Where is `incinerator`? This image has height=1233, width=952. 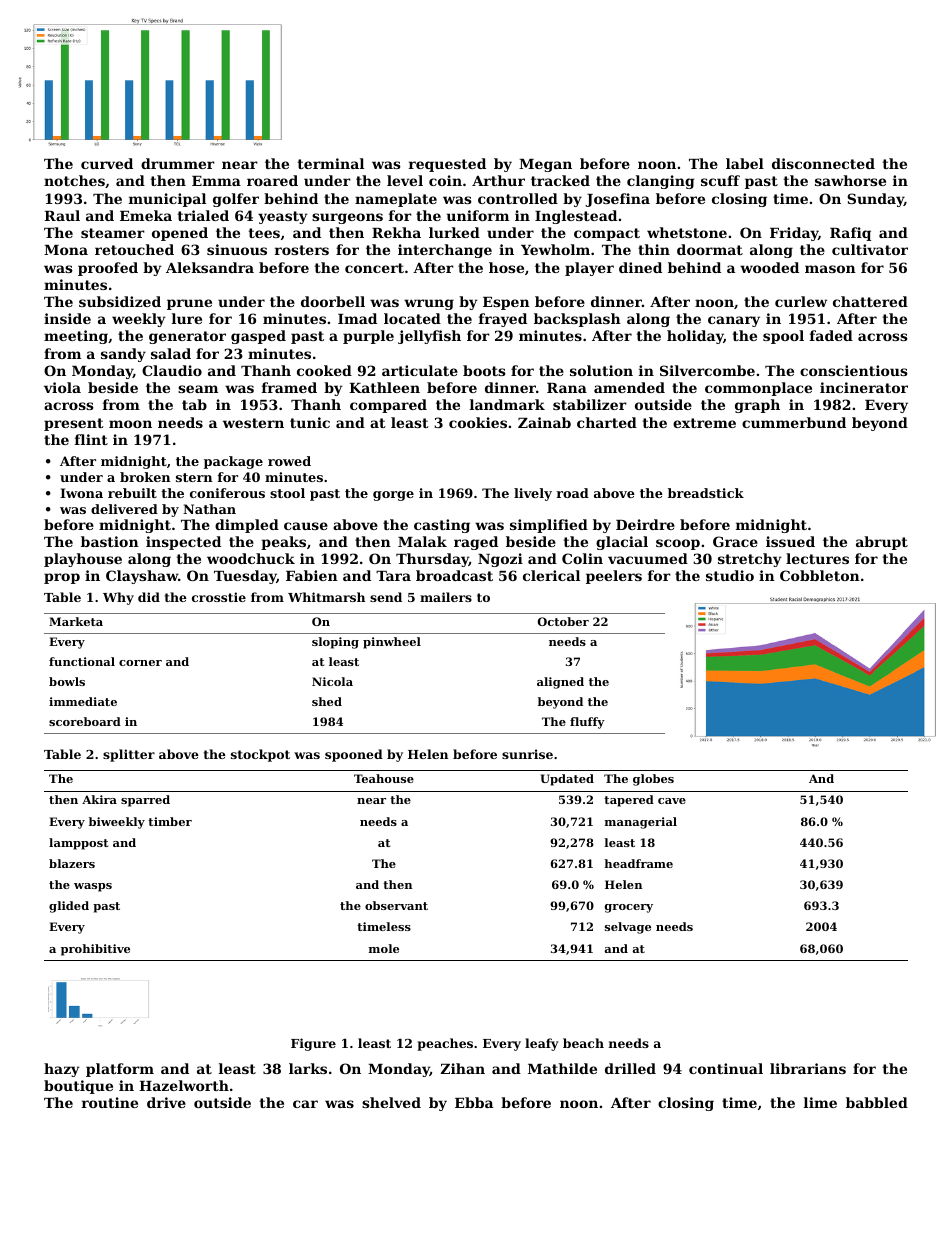 incinerator is located at coordinates (864, 387).
